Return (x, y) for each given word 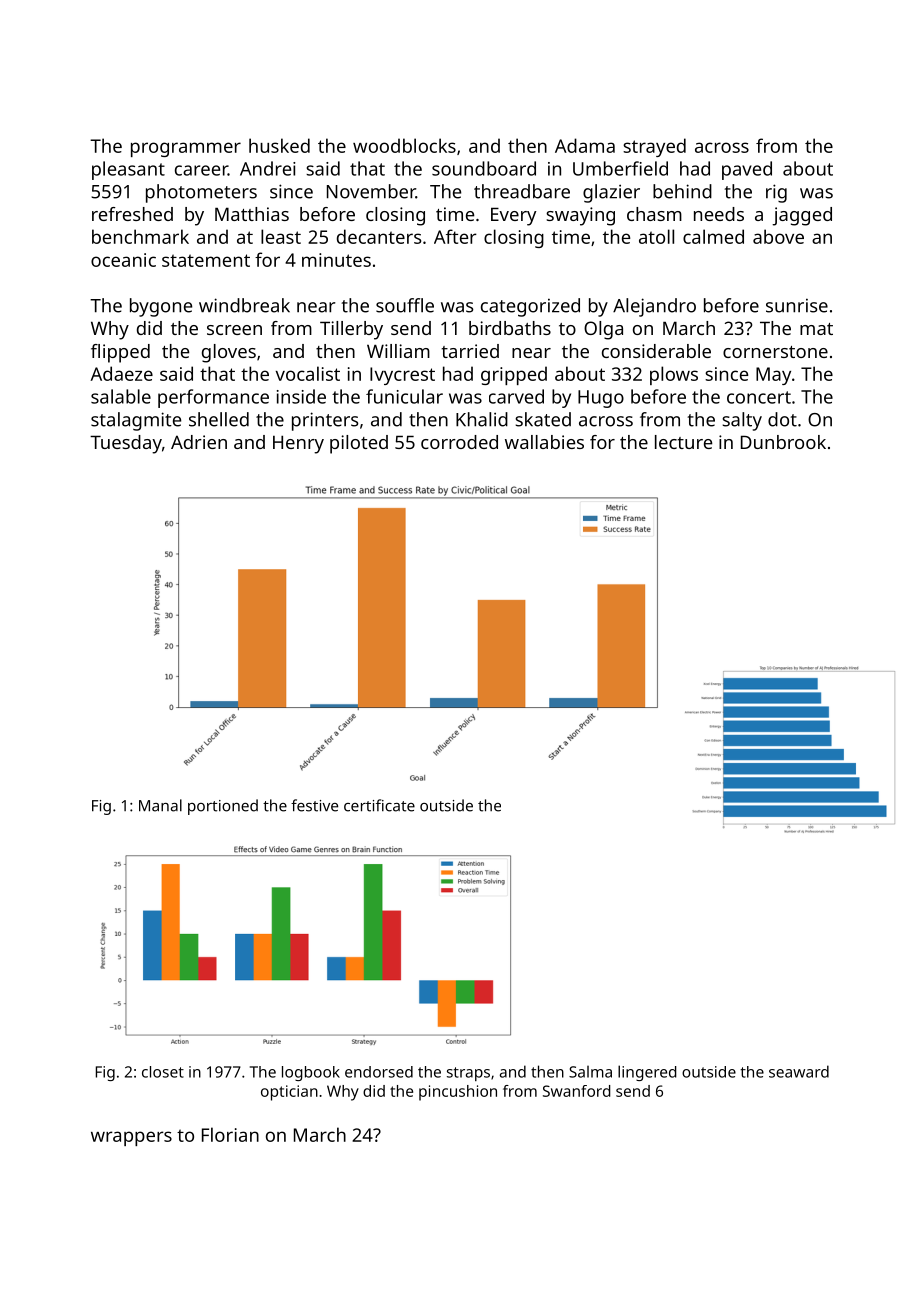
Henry (298, 444)
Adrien (199, 442)
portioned (223, 807)
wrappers (131, 1138)
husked (279, 145)
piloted (359, 444)
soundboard (484, 168)
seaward (799, 1071)
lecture (683, 442)
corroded (459, 442)
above (778, 236)
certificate (379, 805)
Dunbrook (783, 442)
